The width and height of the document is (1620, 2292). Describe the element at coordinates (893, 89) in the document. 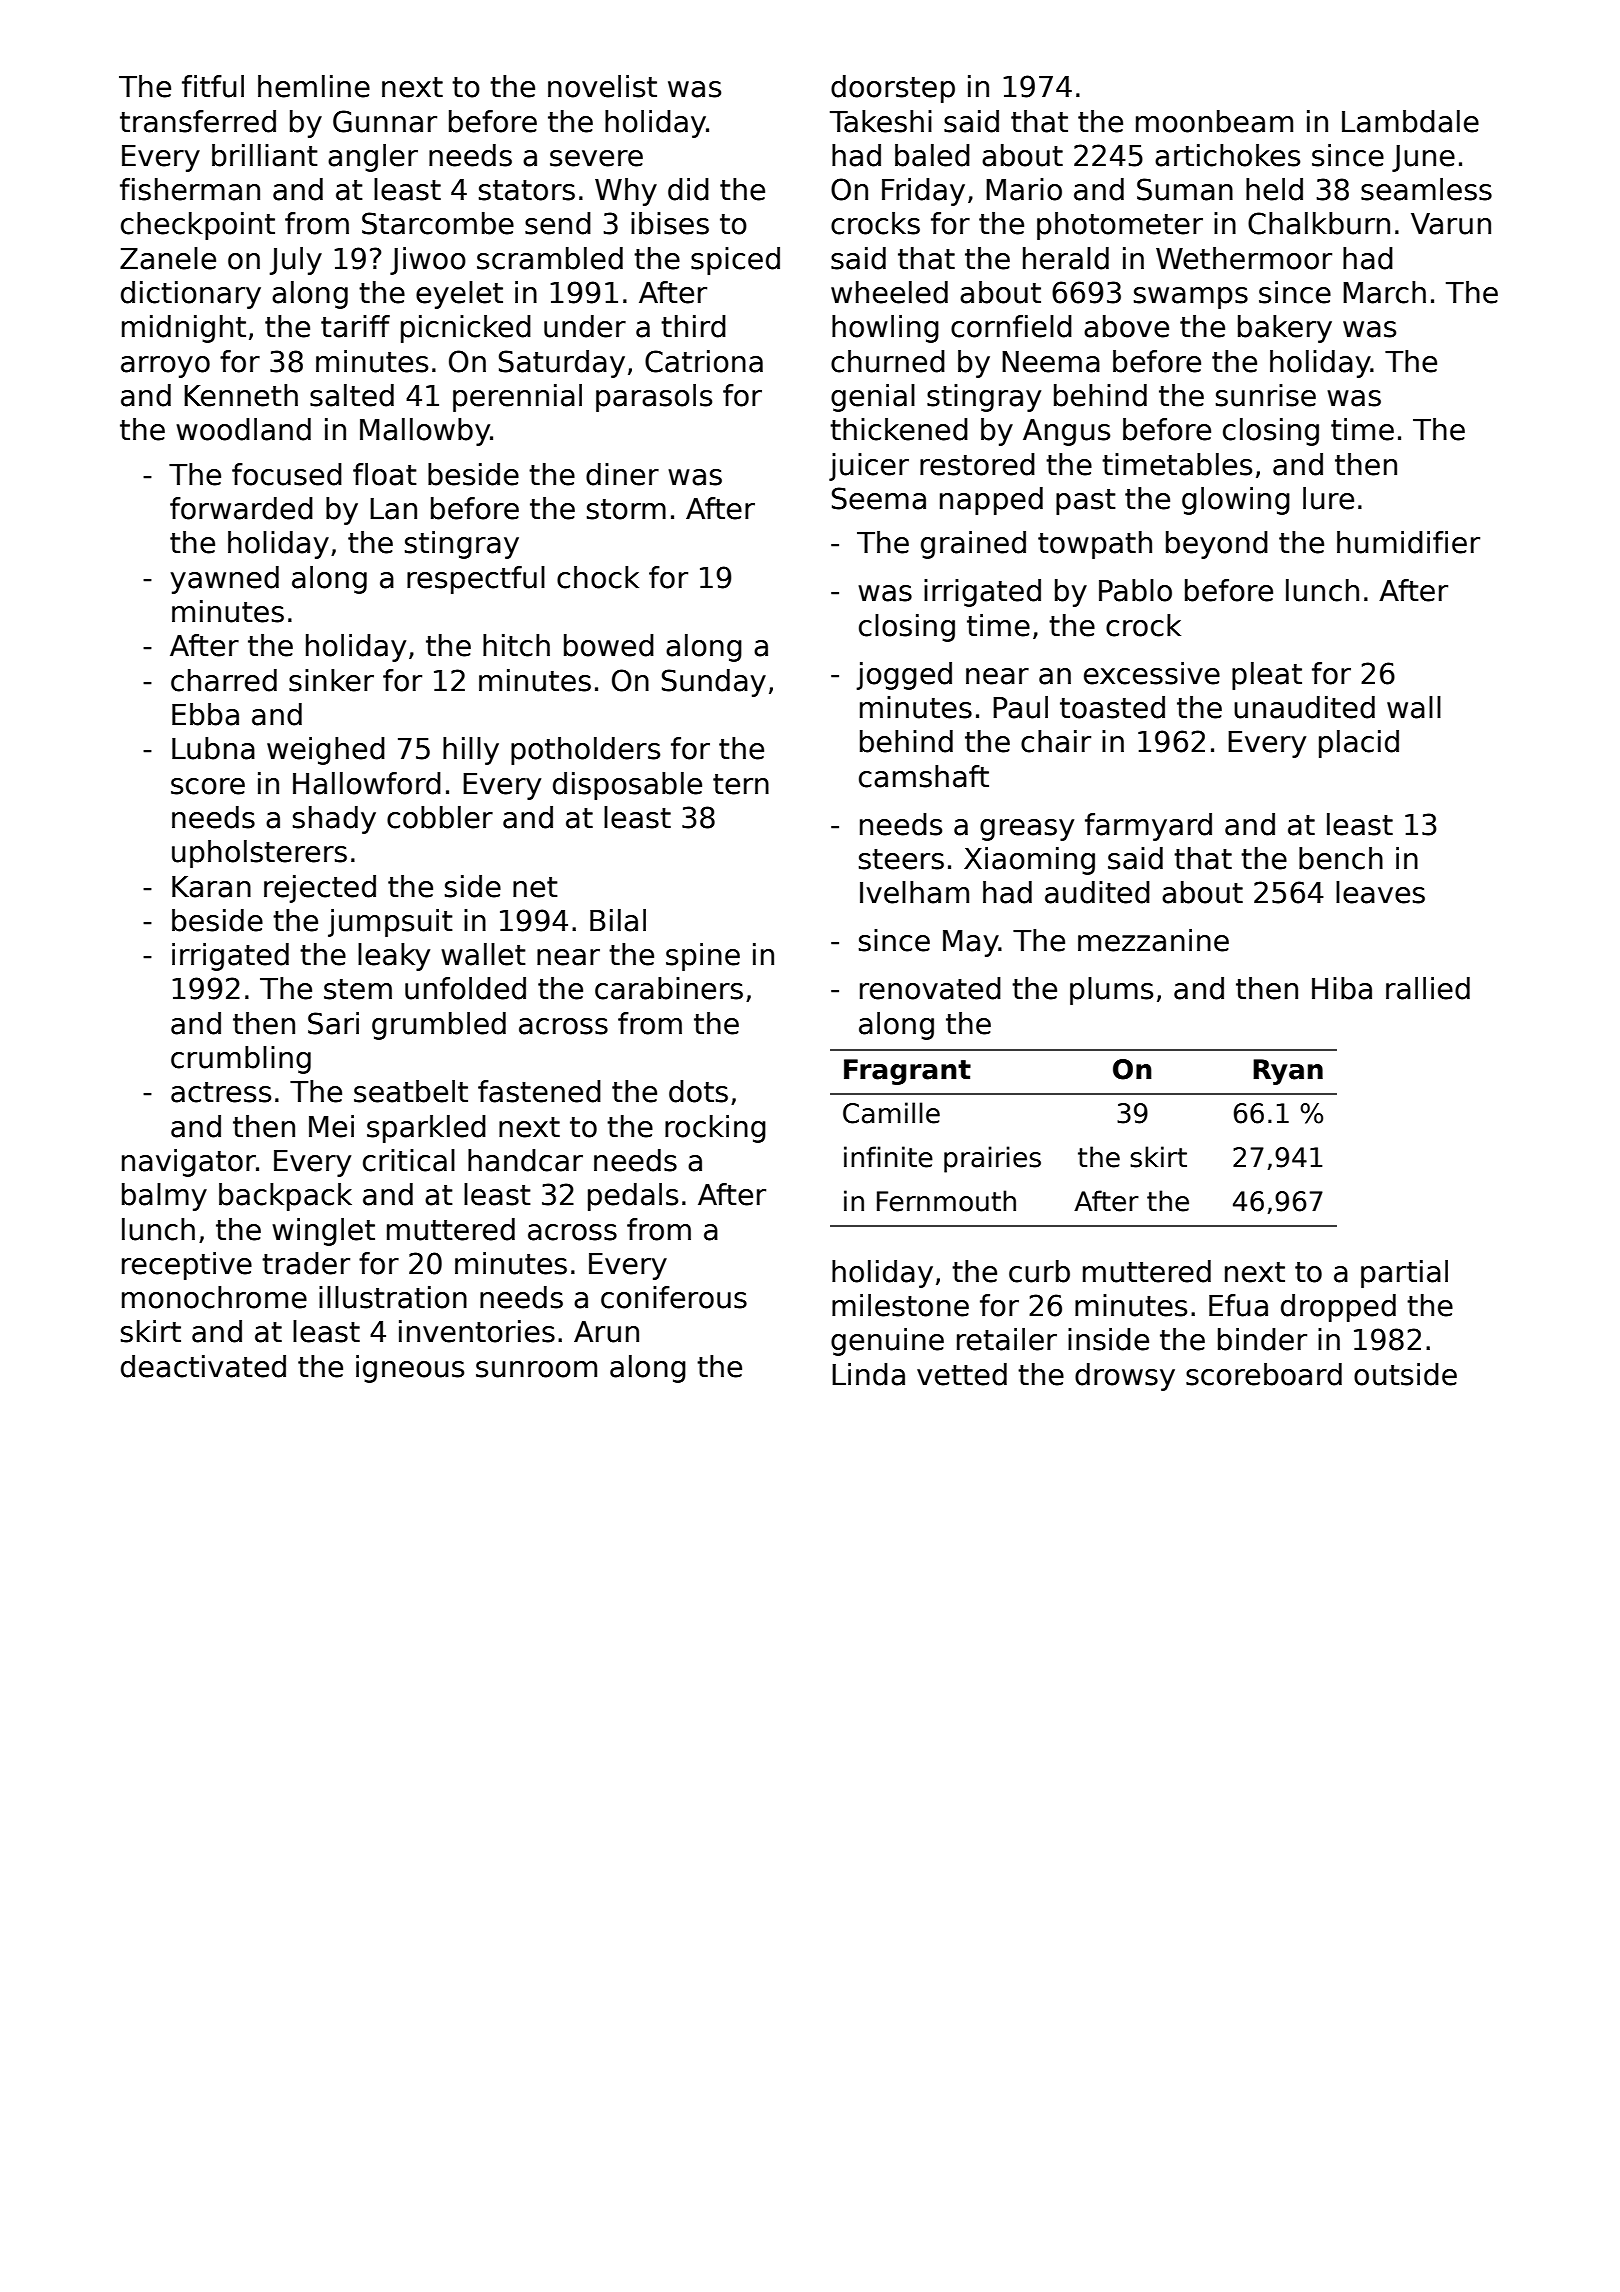

I see `doorstep` at that location.
